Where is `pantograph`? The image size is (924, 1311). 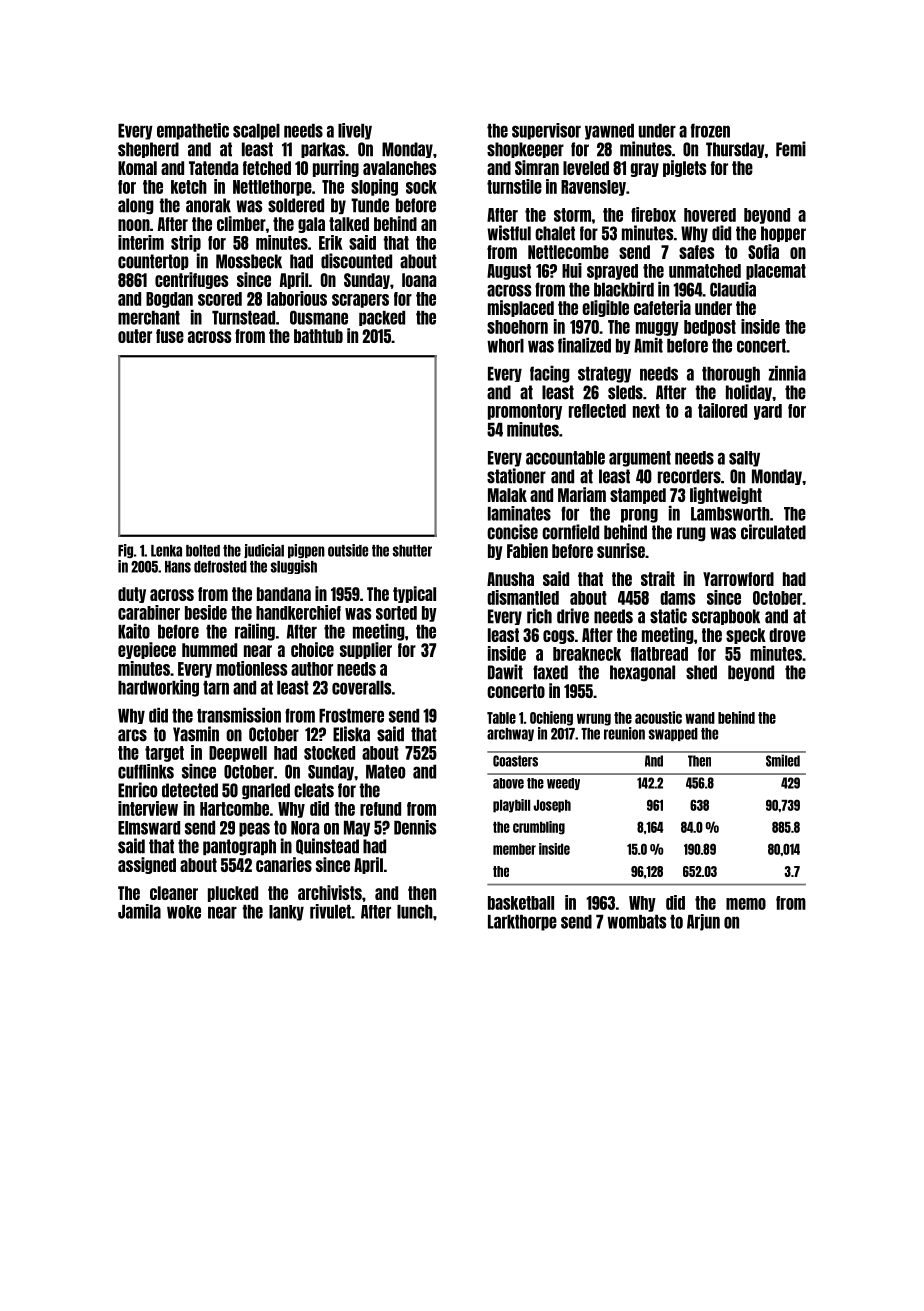 pantograph is located at coordinates (239, 847).
